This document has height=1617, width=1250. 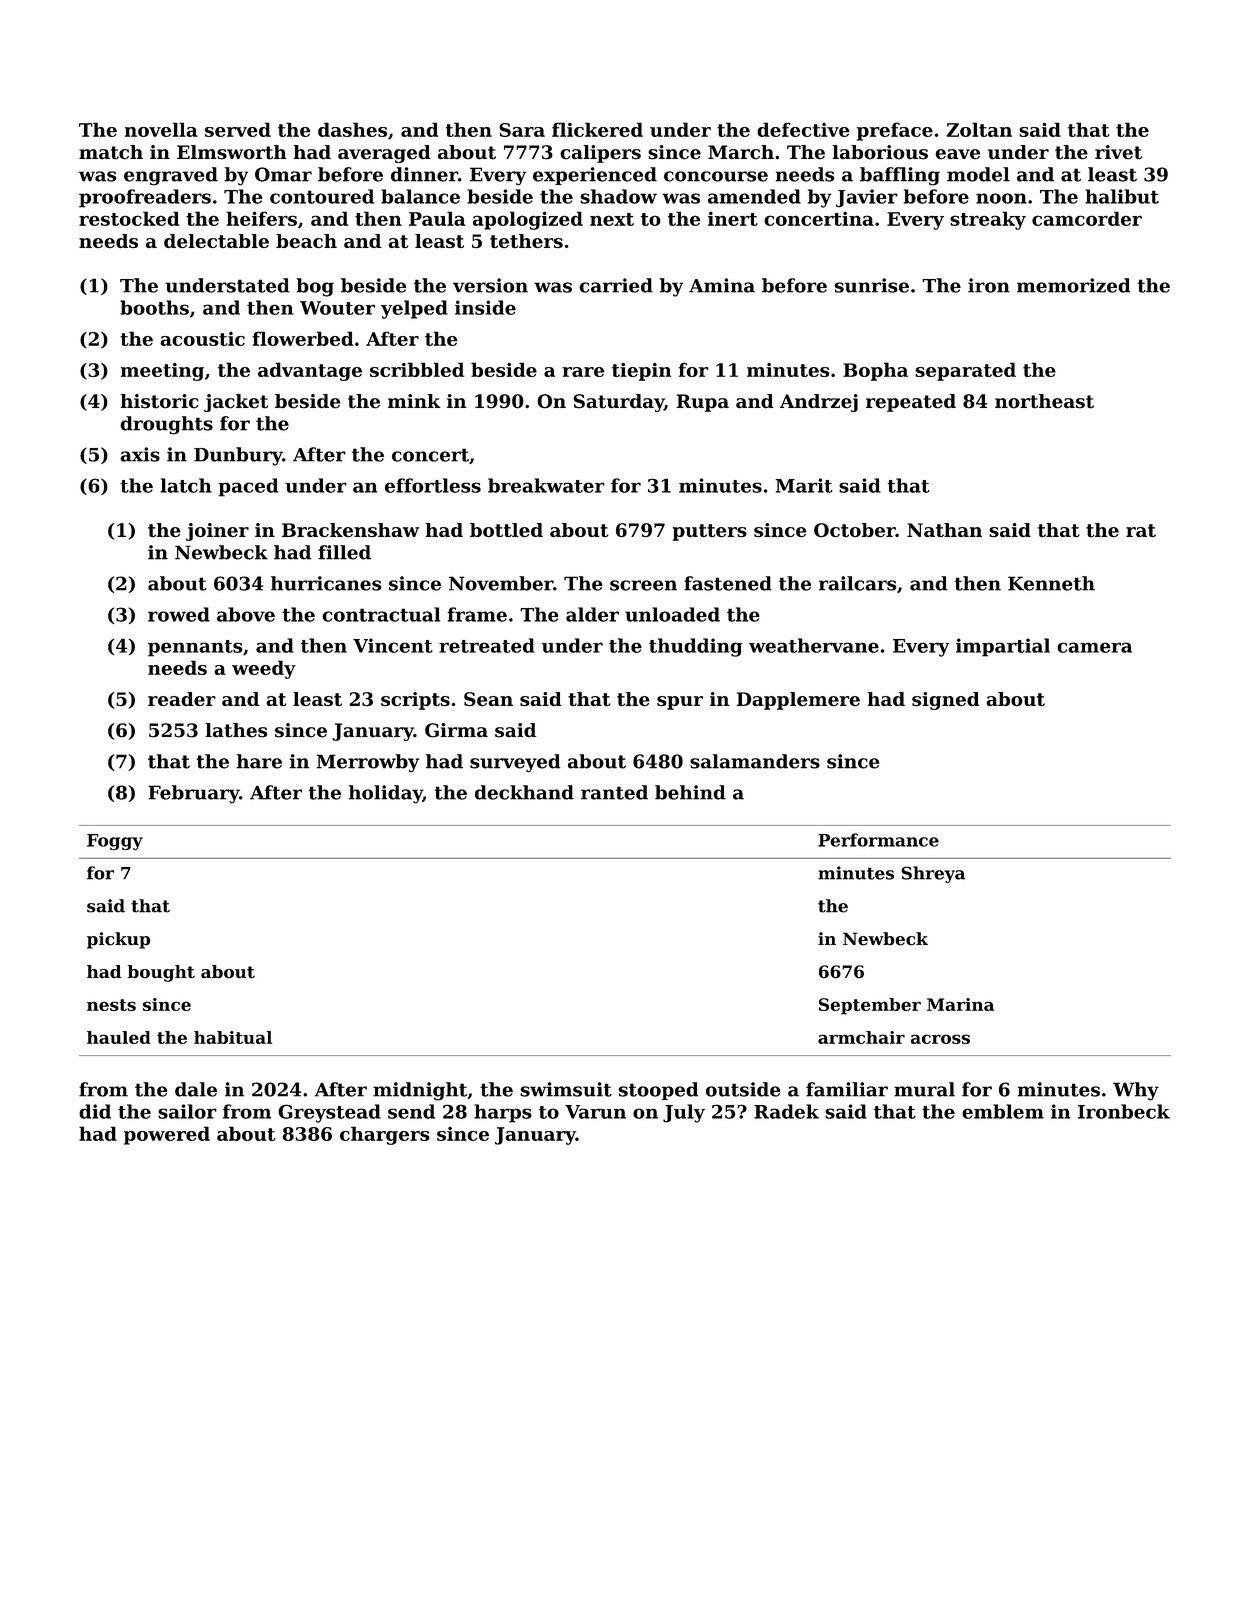 I want to click on Why, so click(x=1136, y=1091).
